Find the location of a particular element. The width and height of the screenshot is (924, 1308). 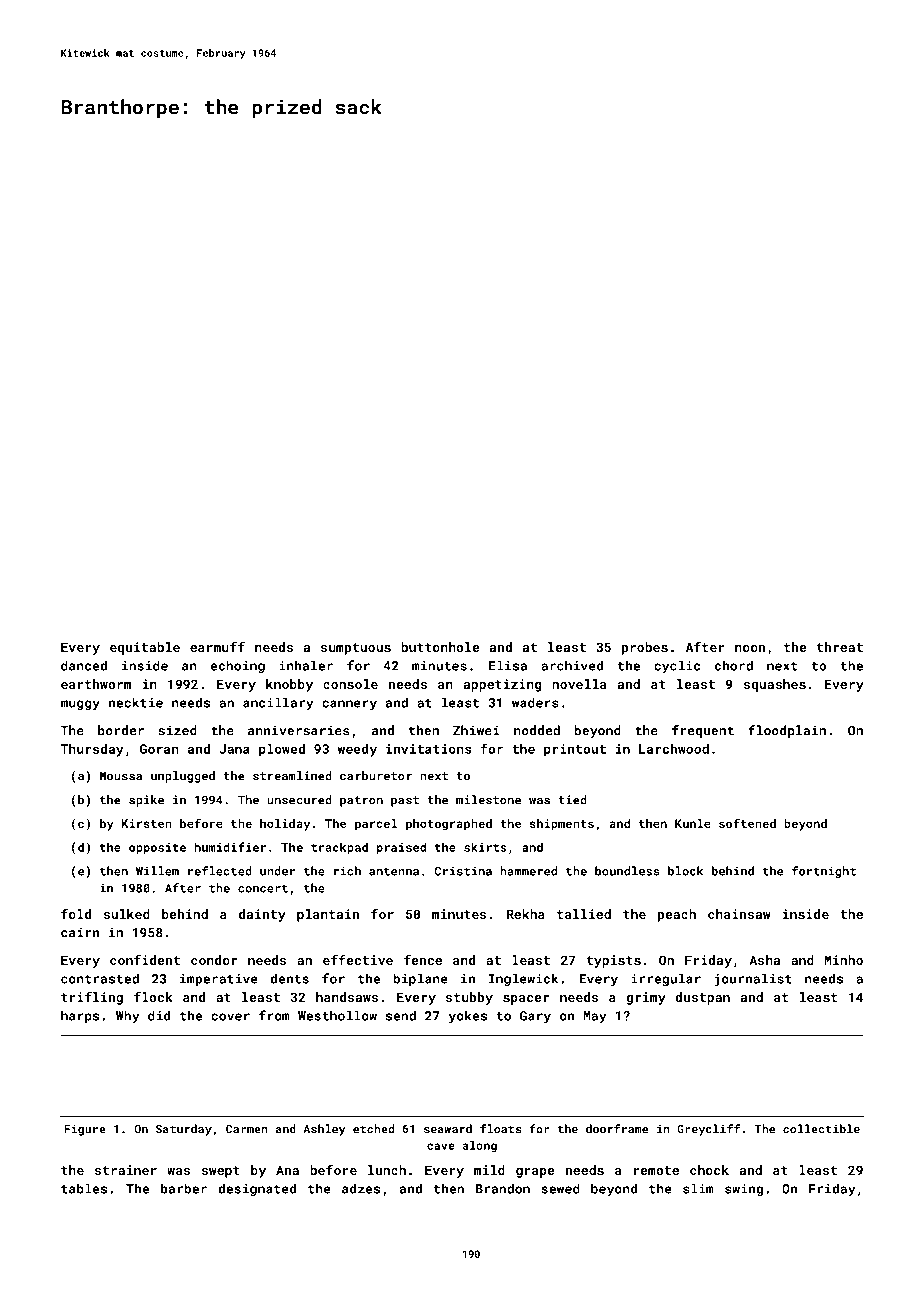

under is located at coordinates (277, 871).
